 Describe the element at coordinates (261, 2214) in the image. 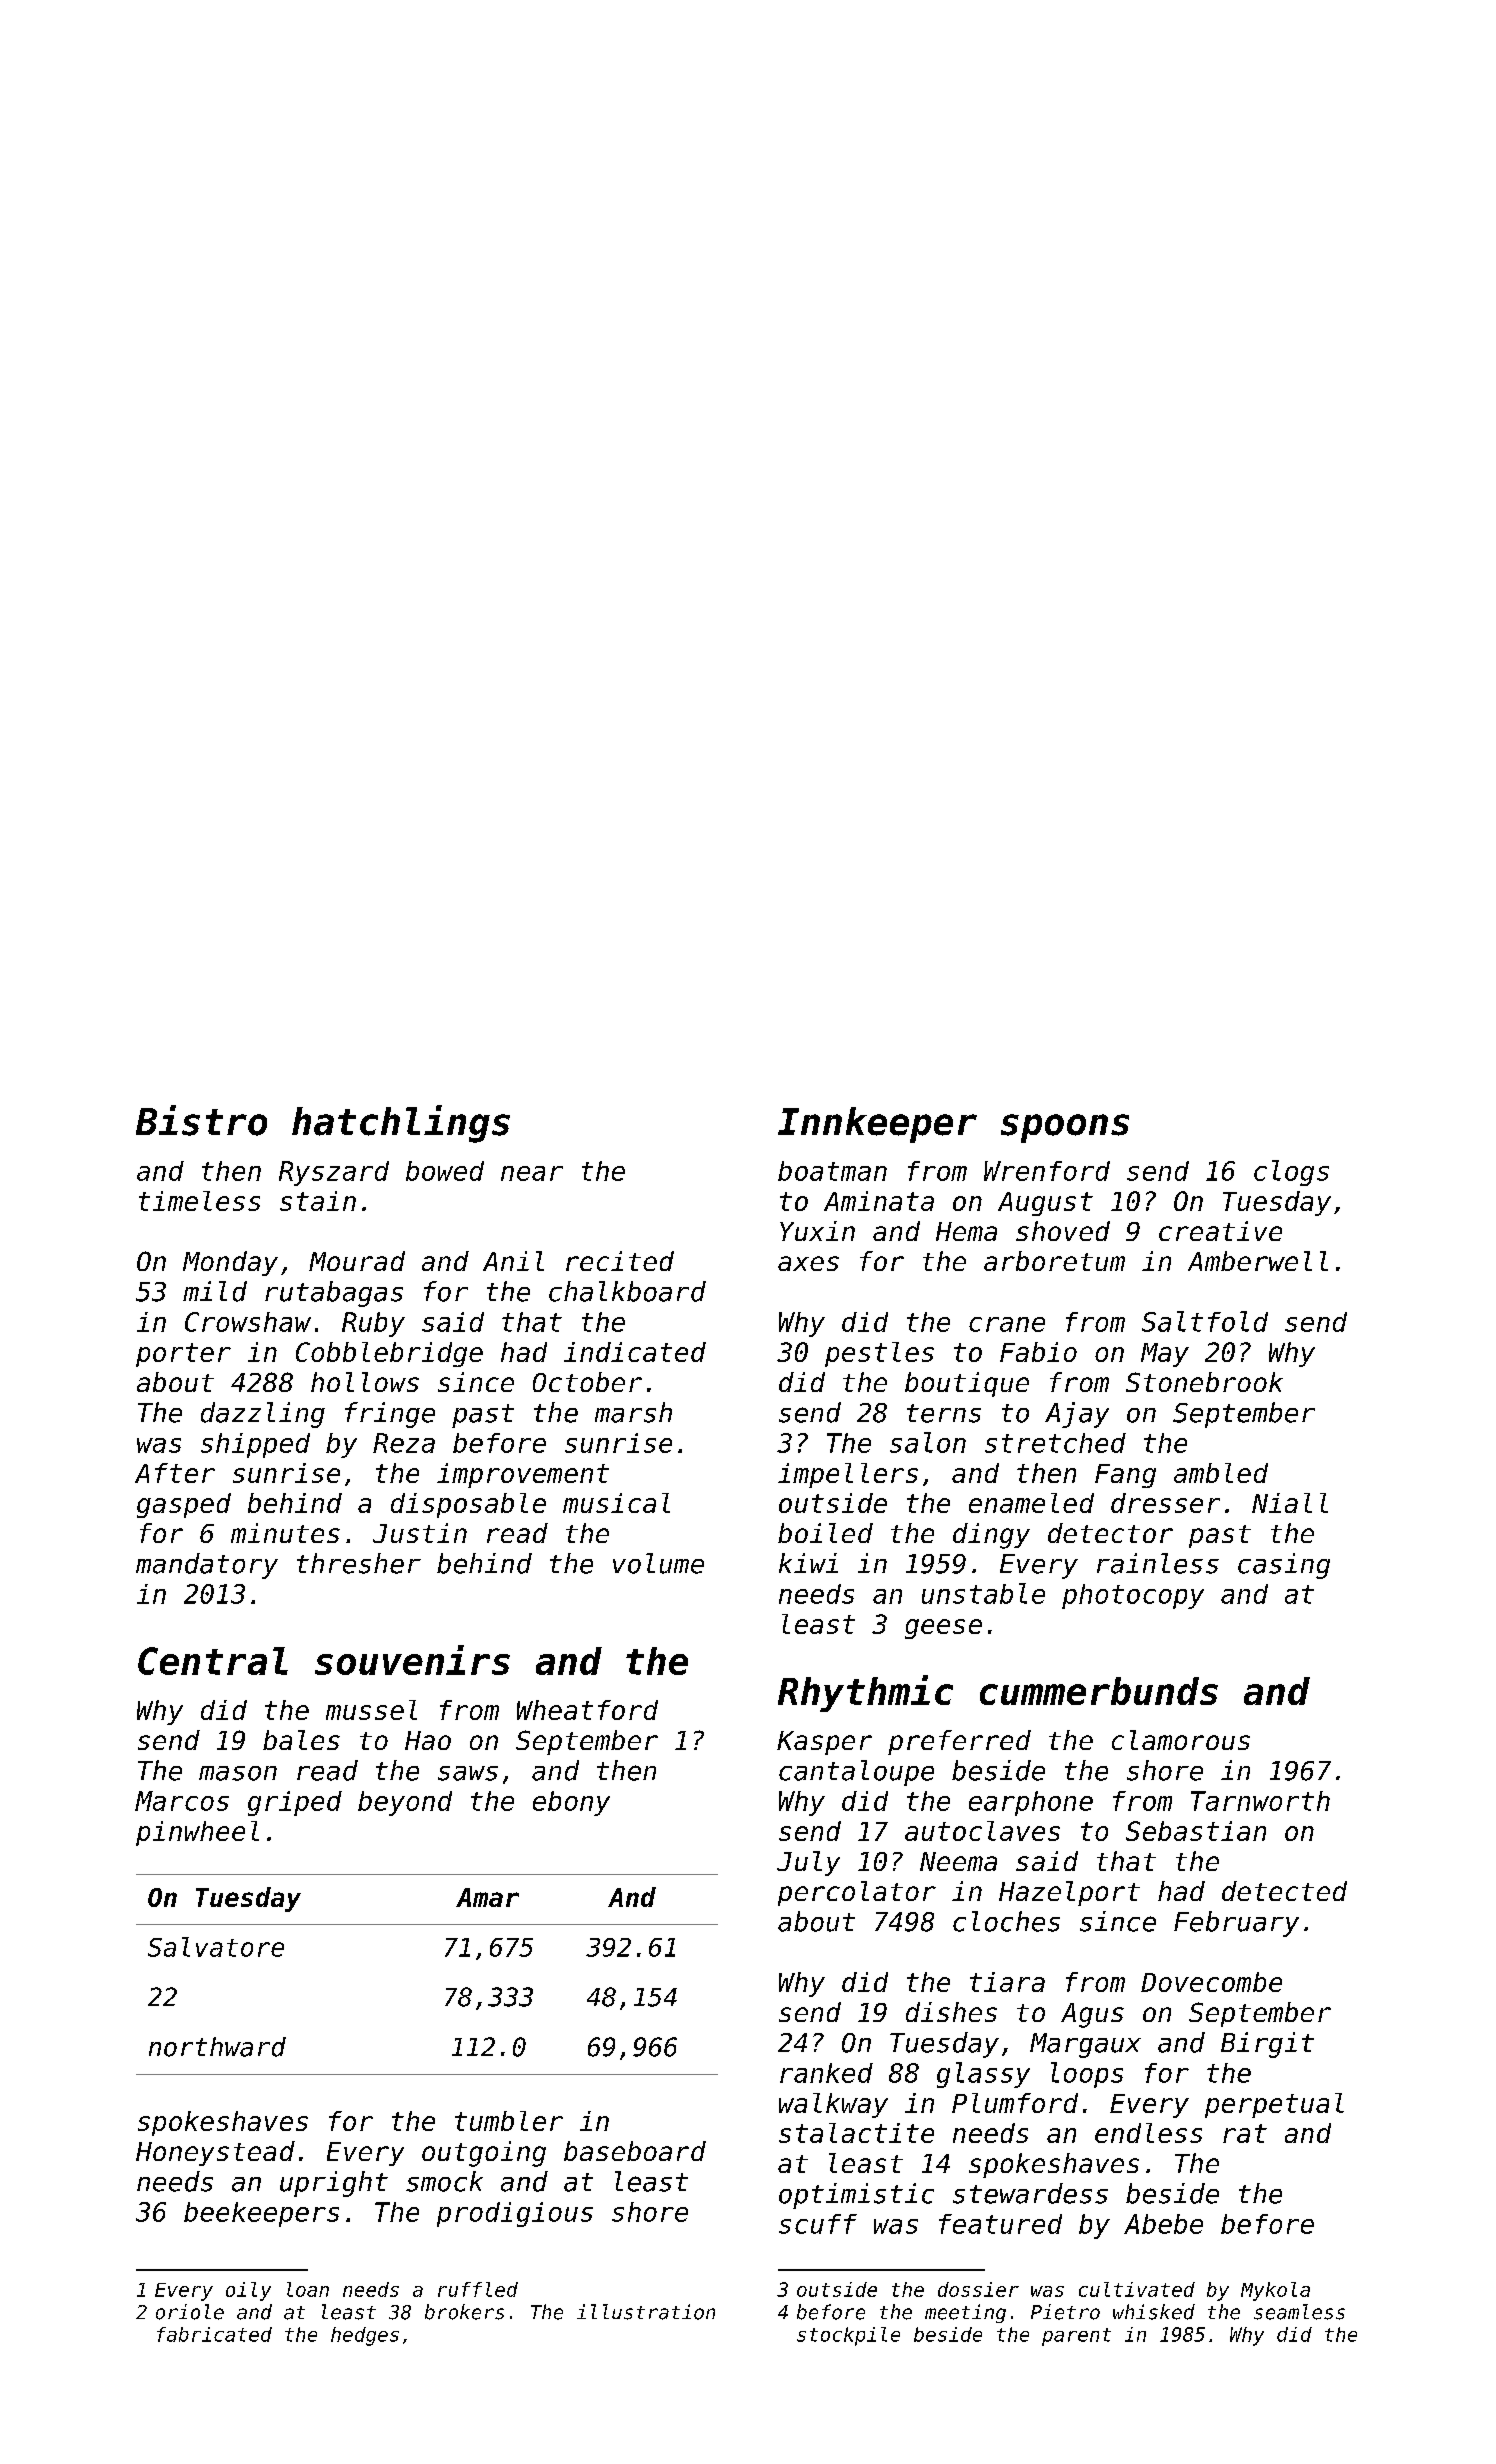

I see `beekeepers` at that location.
